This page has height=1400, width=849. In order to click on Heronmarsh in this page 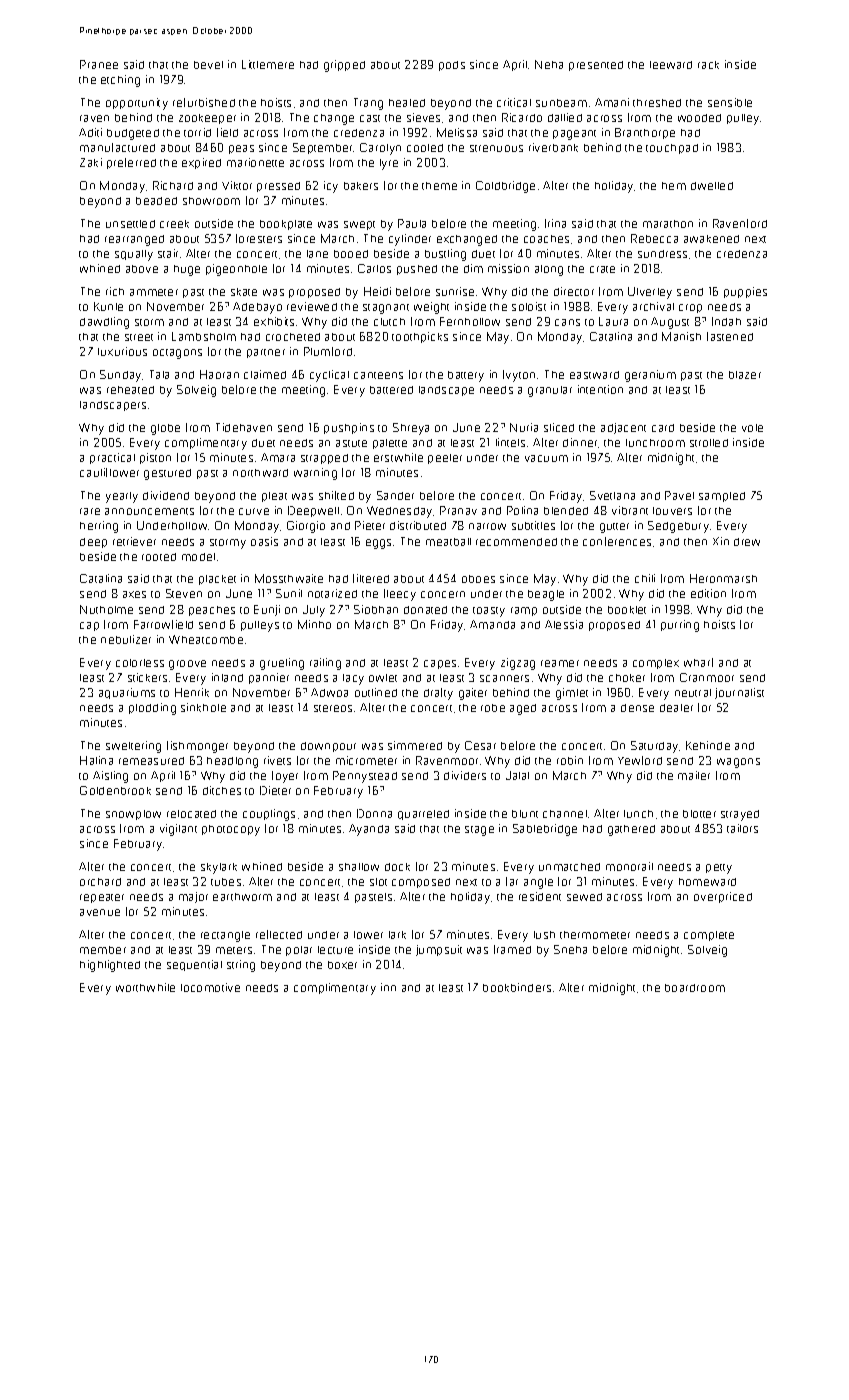, I will do `click(723, 578)`.
